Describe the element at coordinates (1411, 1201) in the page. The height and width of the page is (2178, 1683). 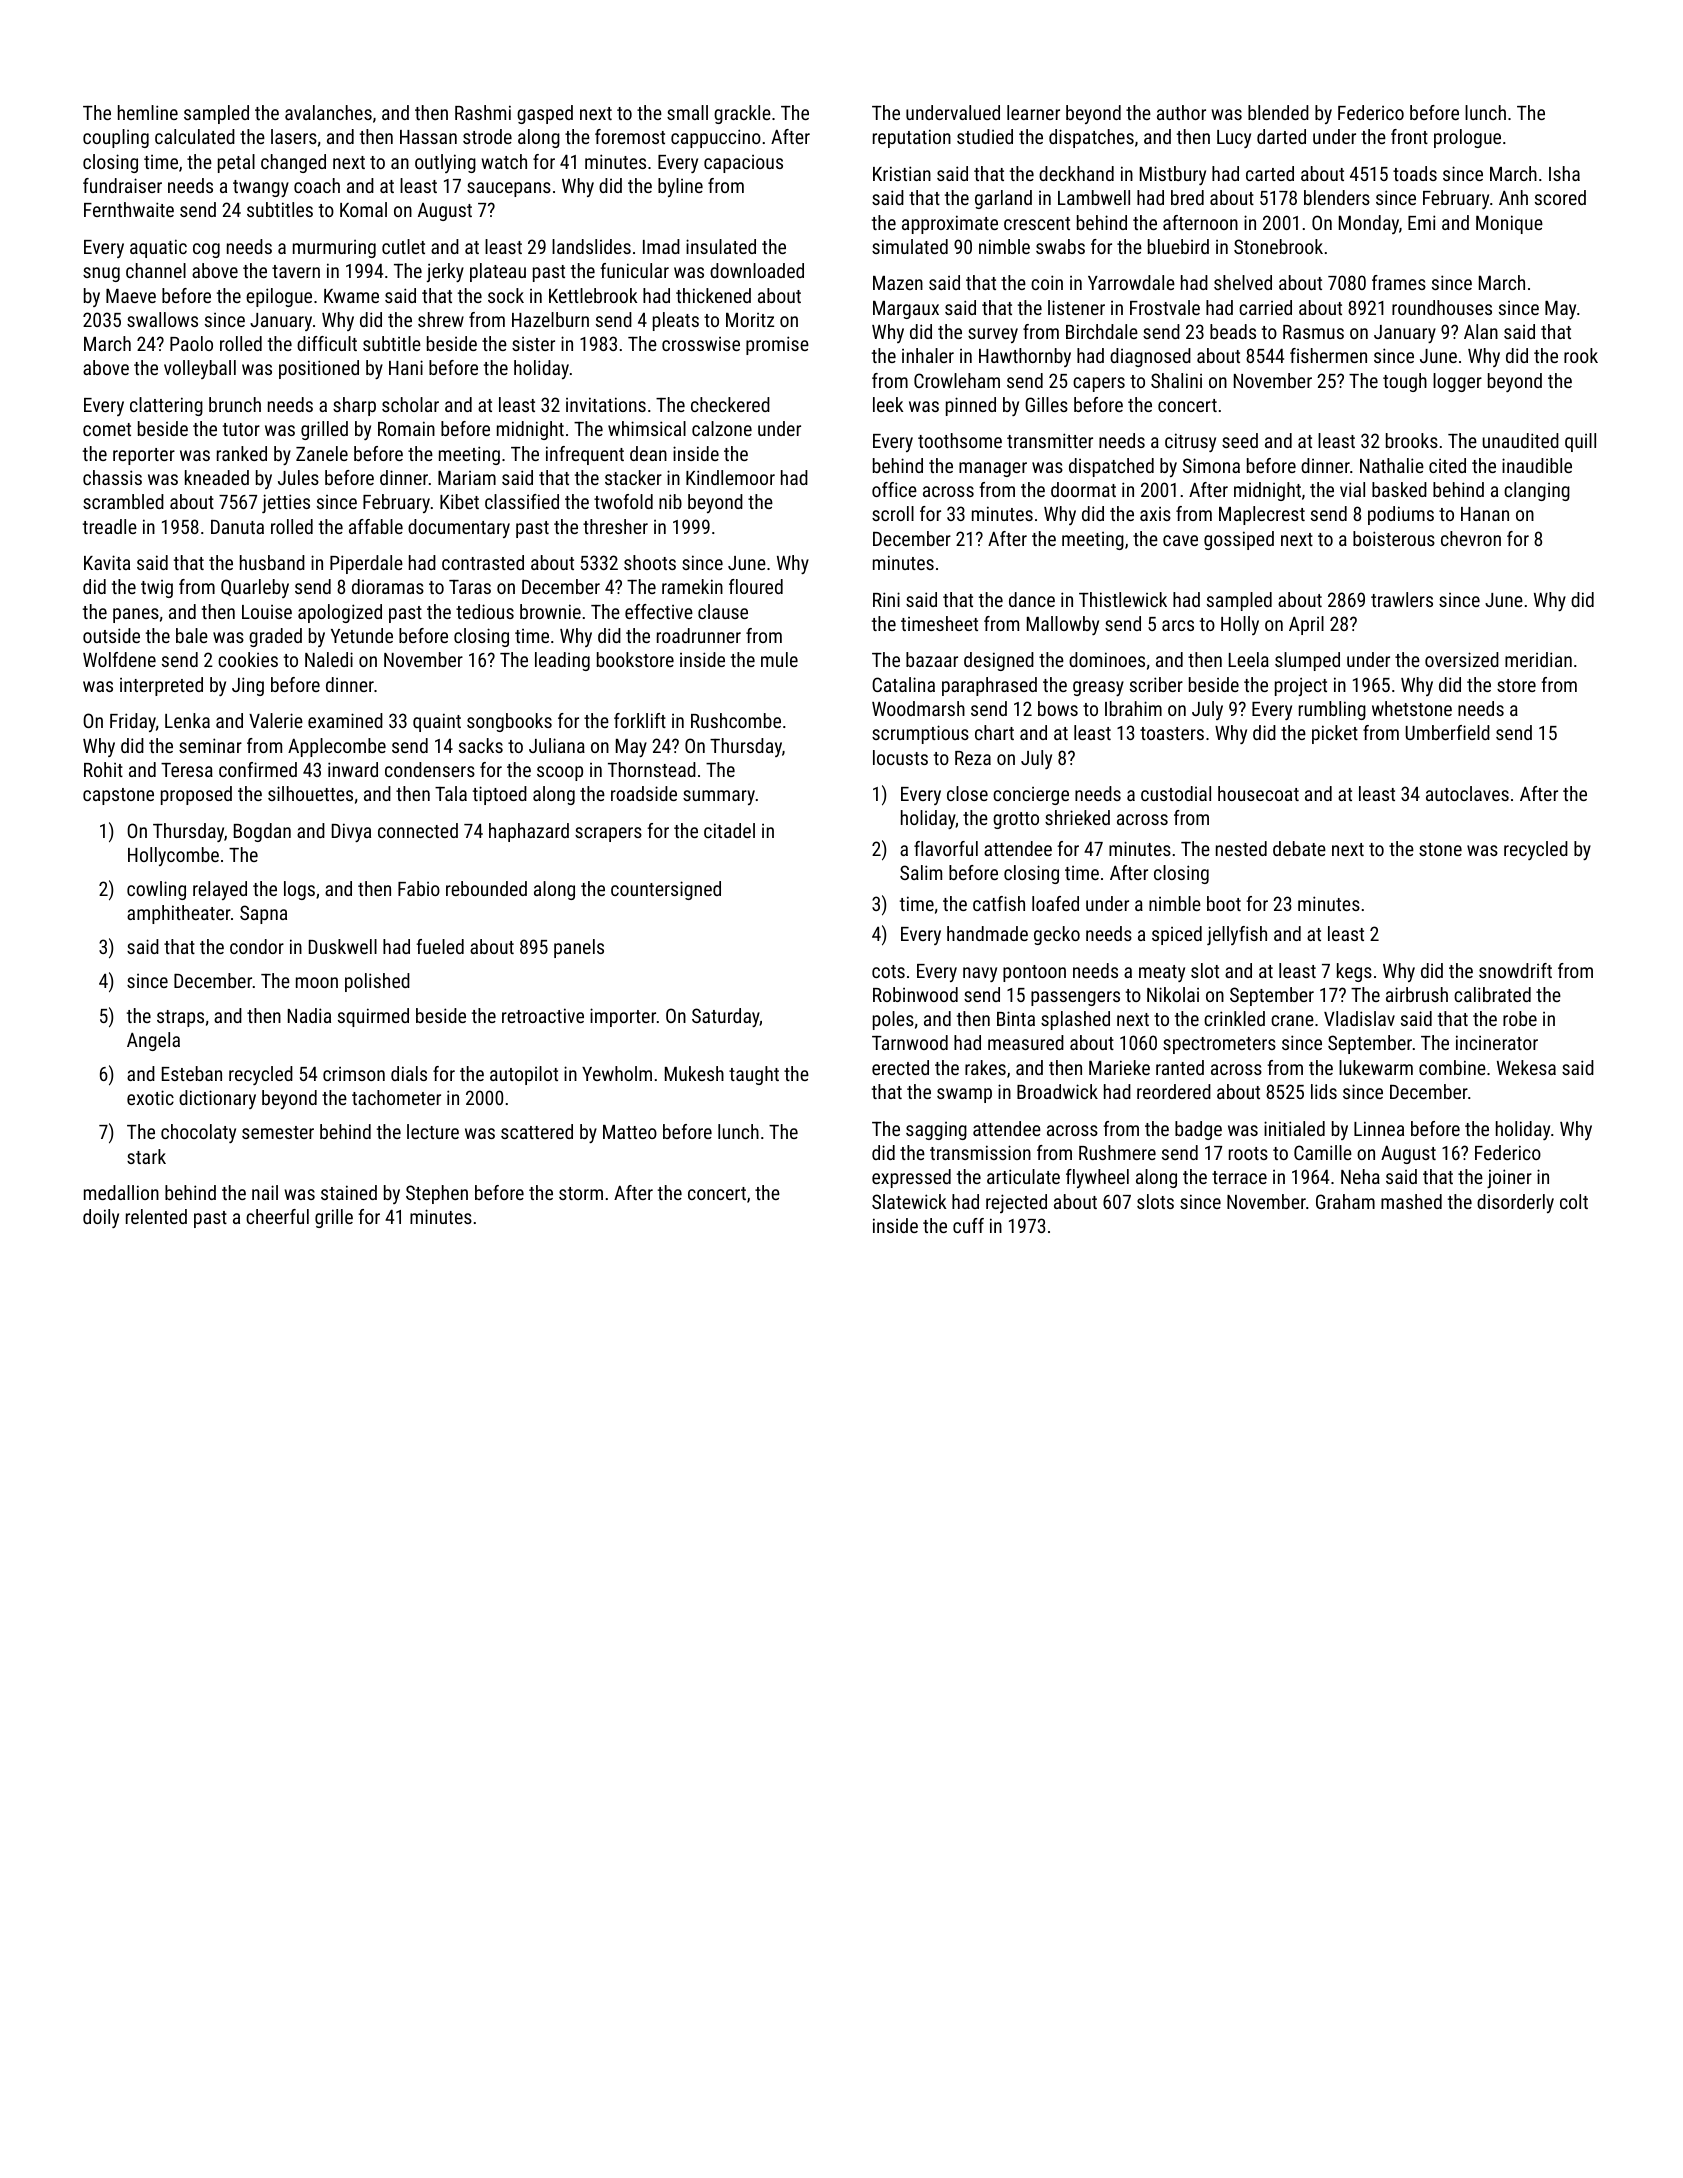
I see `mashed` at that location.
